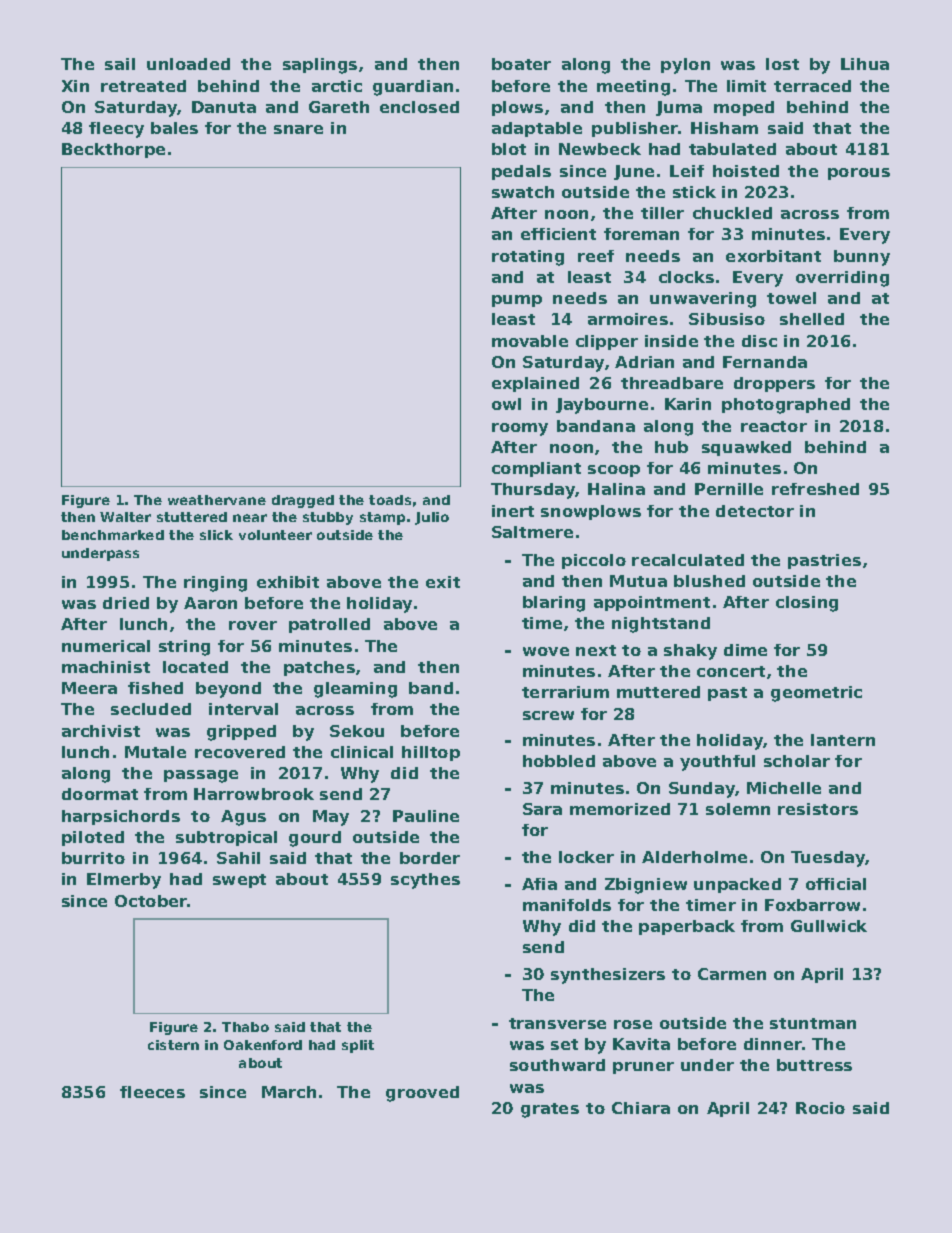 This screenshot has height=1233, width=952. What do you see at coordinates (528, 258) in the screenshot?
I see `rotating` at bounding box center [528, 258].
